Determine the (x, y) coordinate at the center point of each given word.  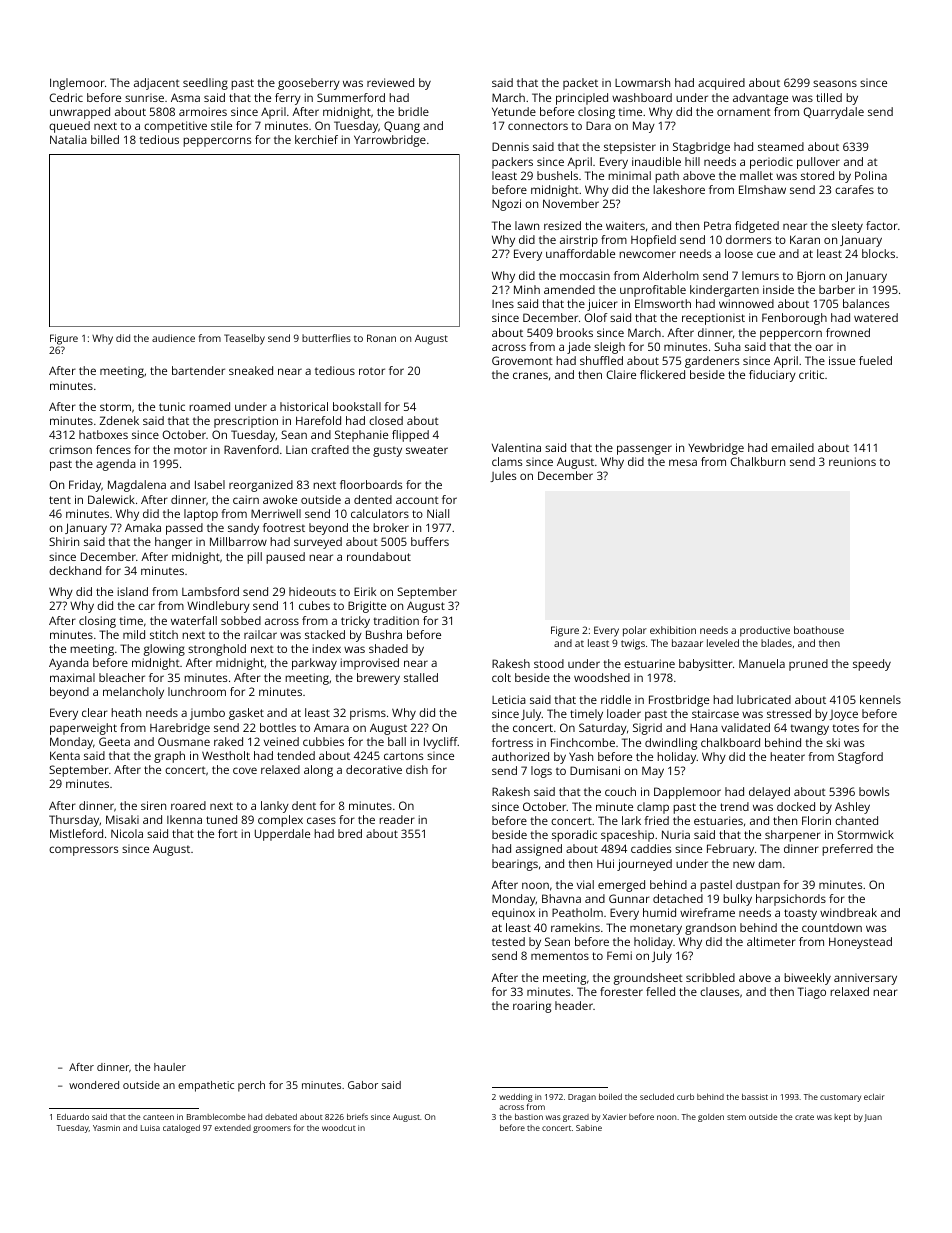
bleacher (122, 677)
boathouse (819, 630)
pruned (808, 665)
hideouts (312, 591)
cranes (530, 375)
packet (580, 84)
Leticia (509, 699)
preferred (847, 850)
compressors (83, 851)
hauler (170, 1067)
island (132, 591)
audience (173, 338)
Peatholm (577, 912)
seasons (835, 83)
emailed (792, 447)
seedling (205, 84)
